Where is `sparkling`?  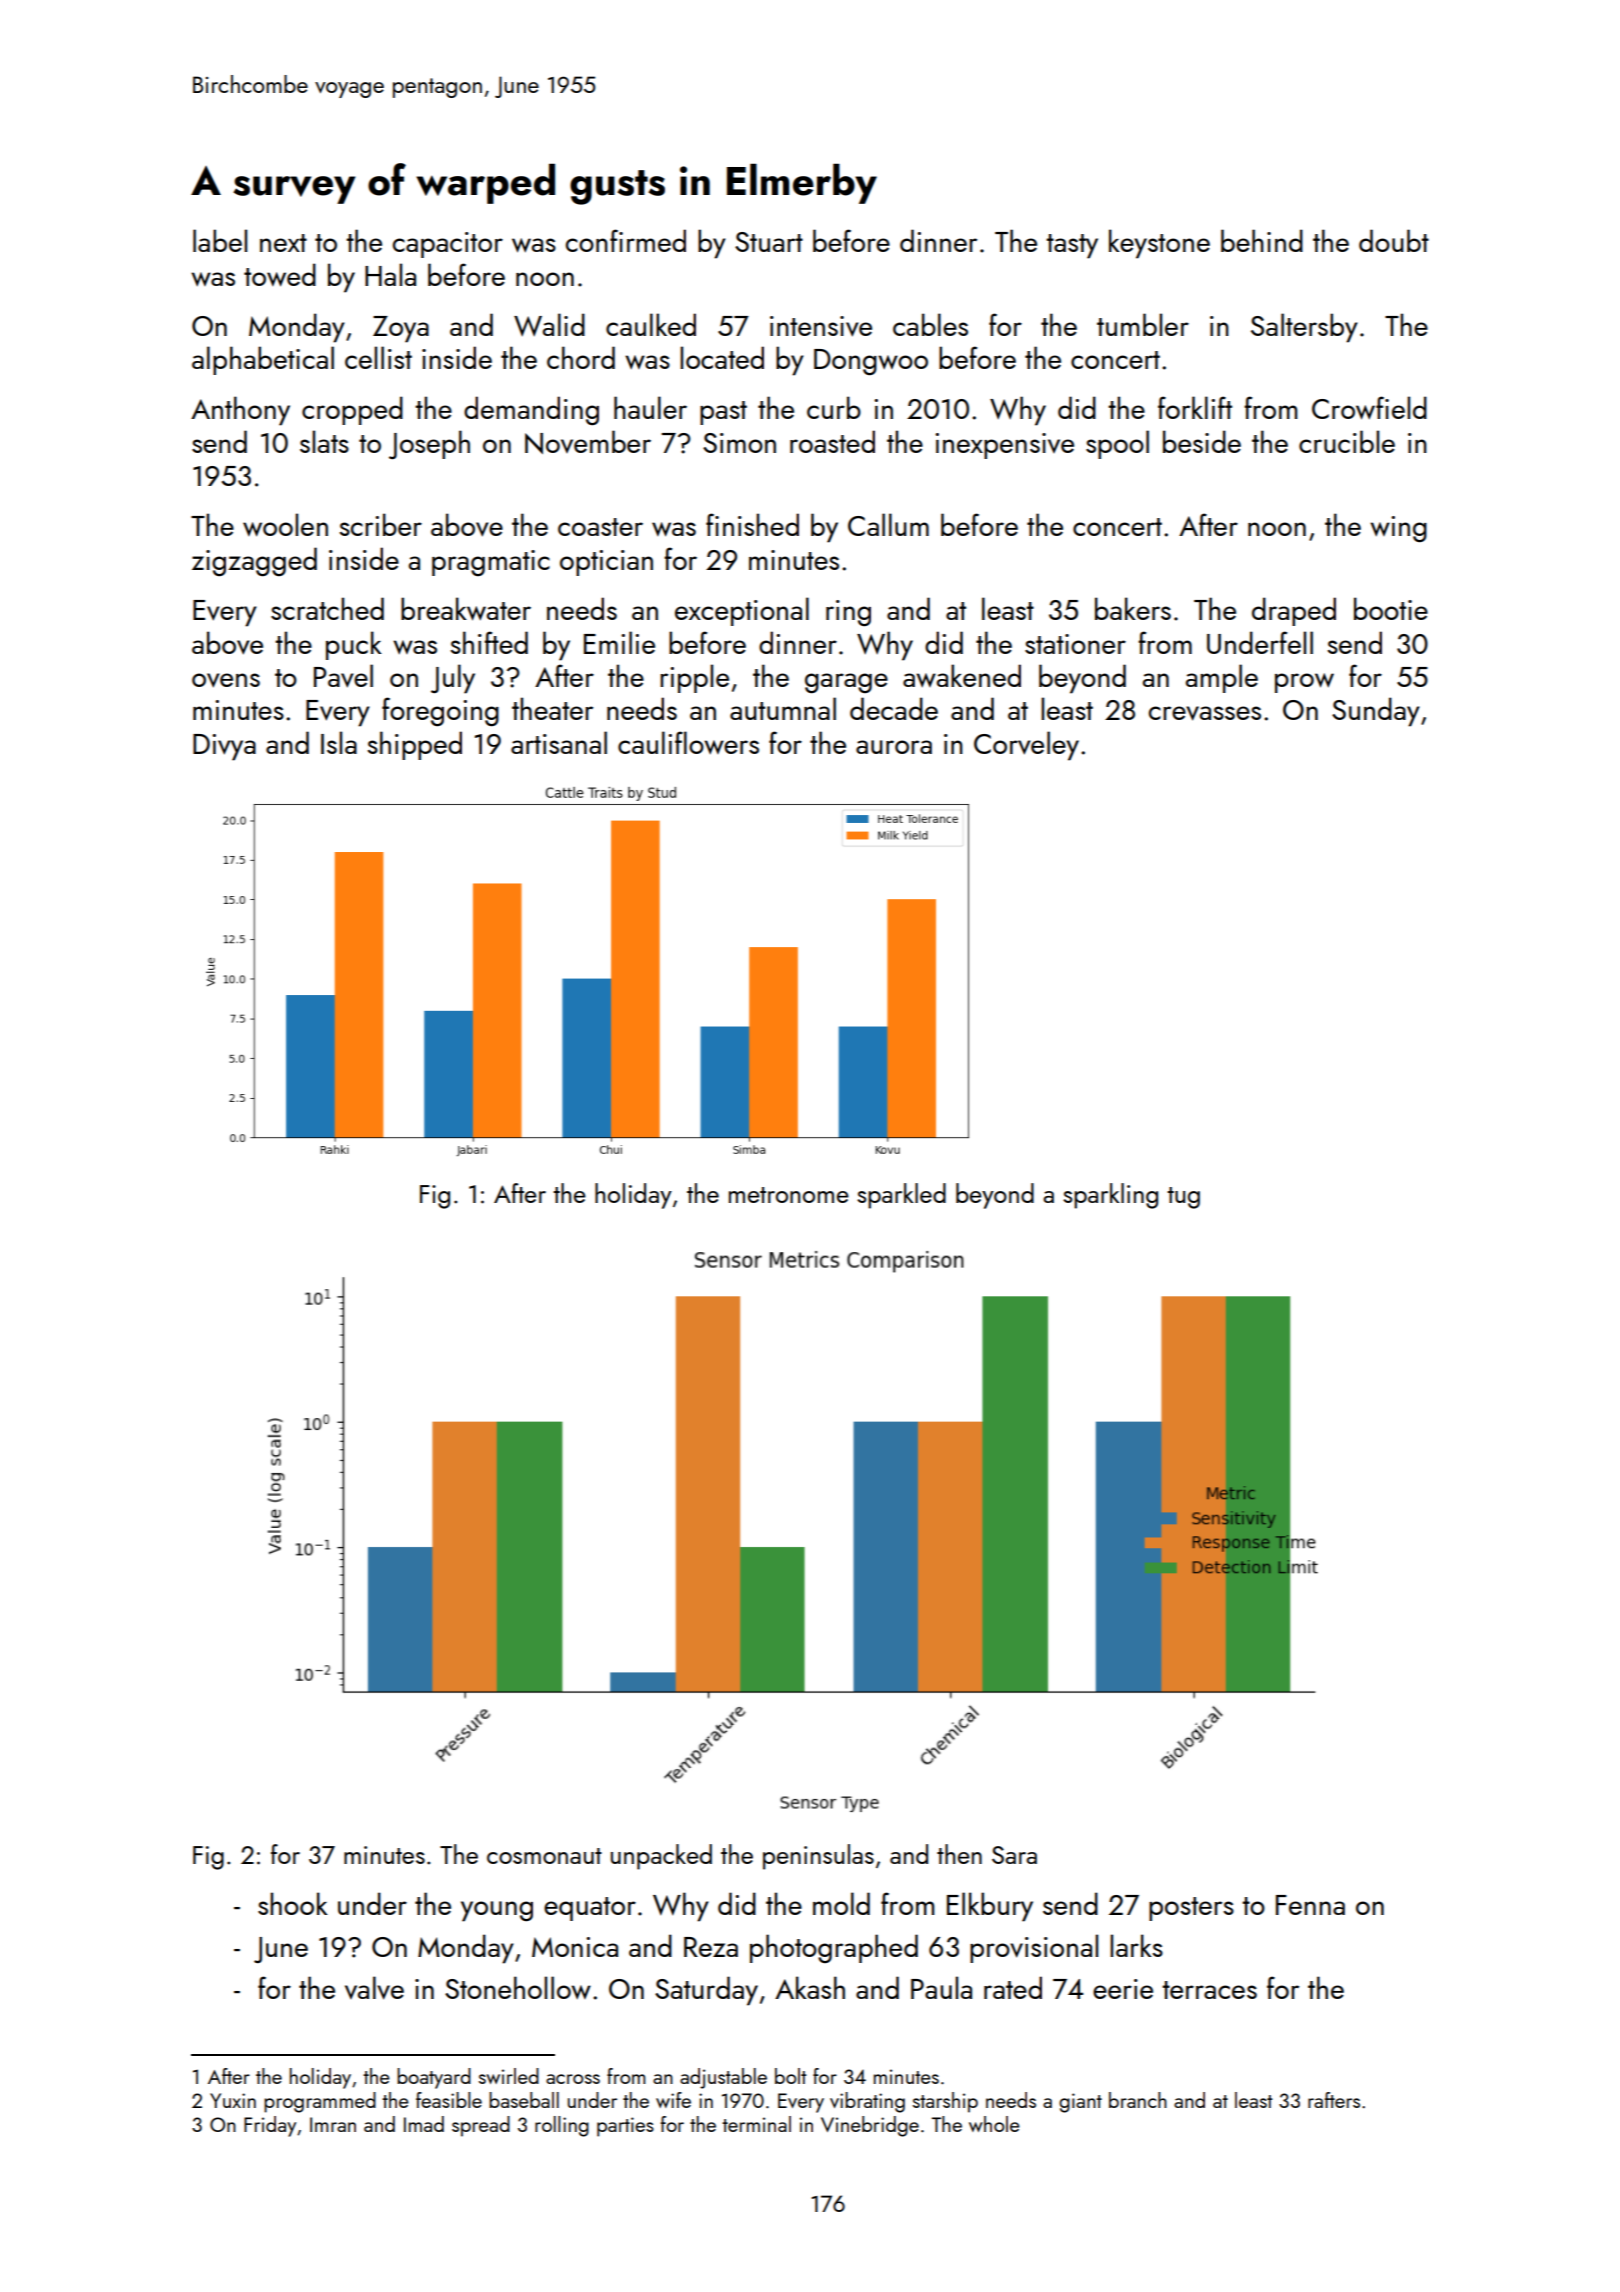 sparkling is located at coordinates (1110, 1196).
